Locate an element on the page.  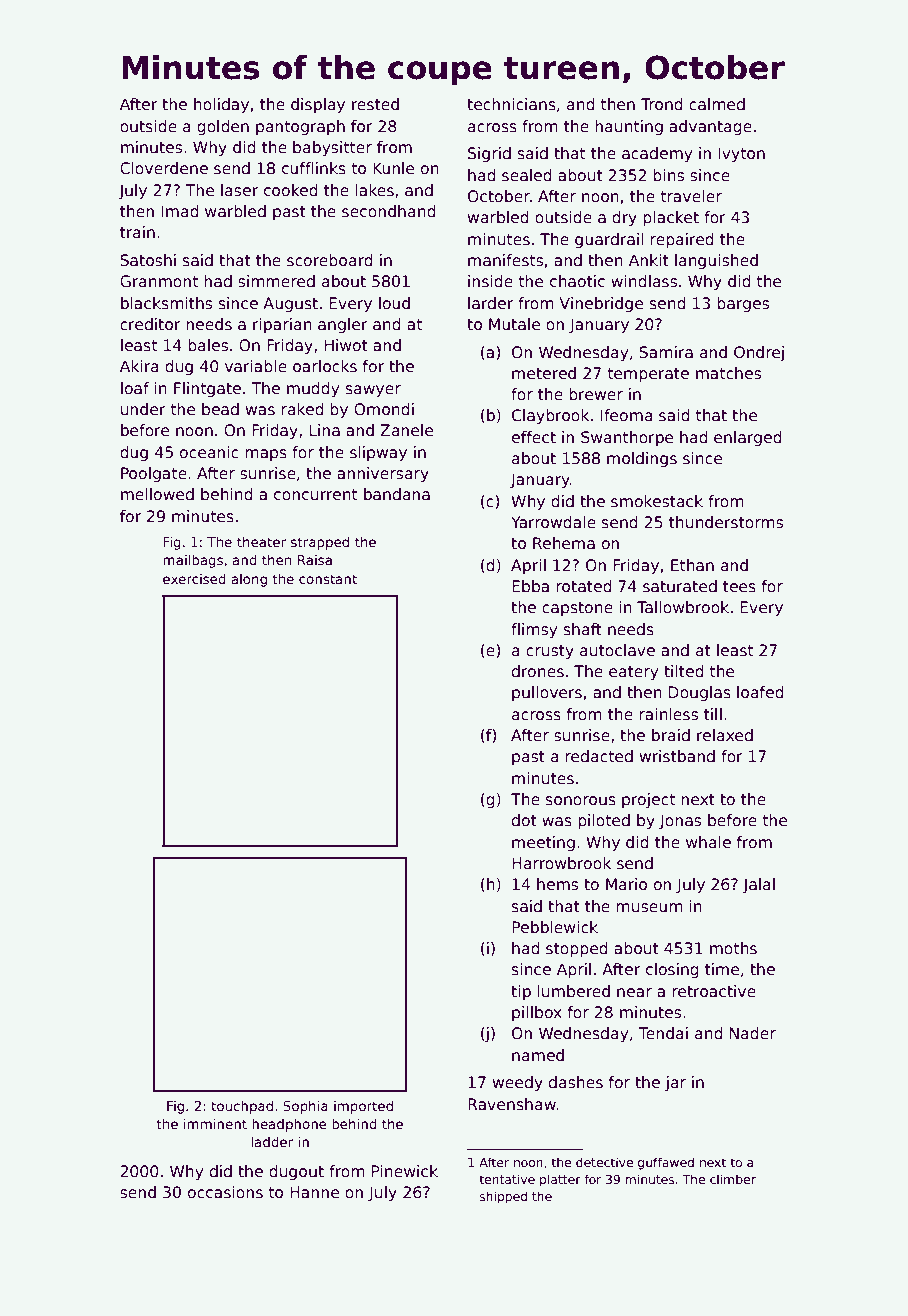
occasions is located at coordinates (225, 1192).
